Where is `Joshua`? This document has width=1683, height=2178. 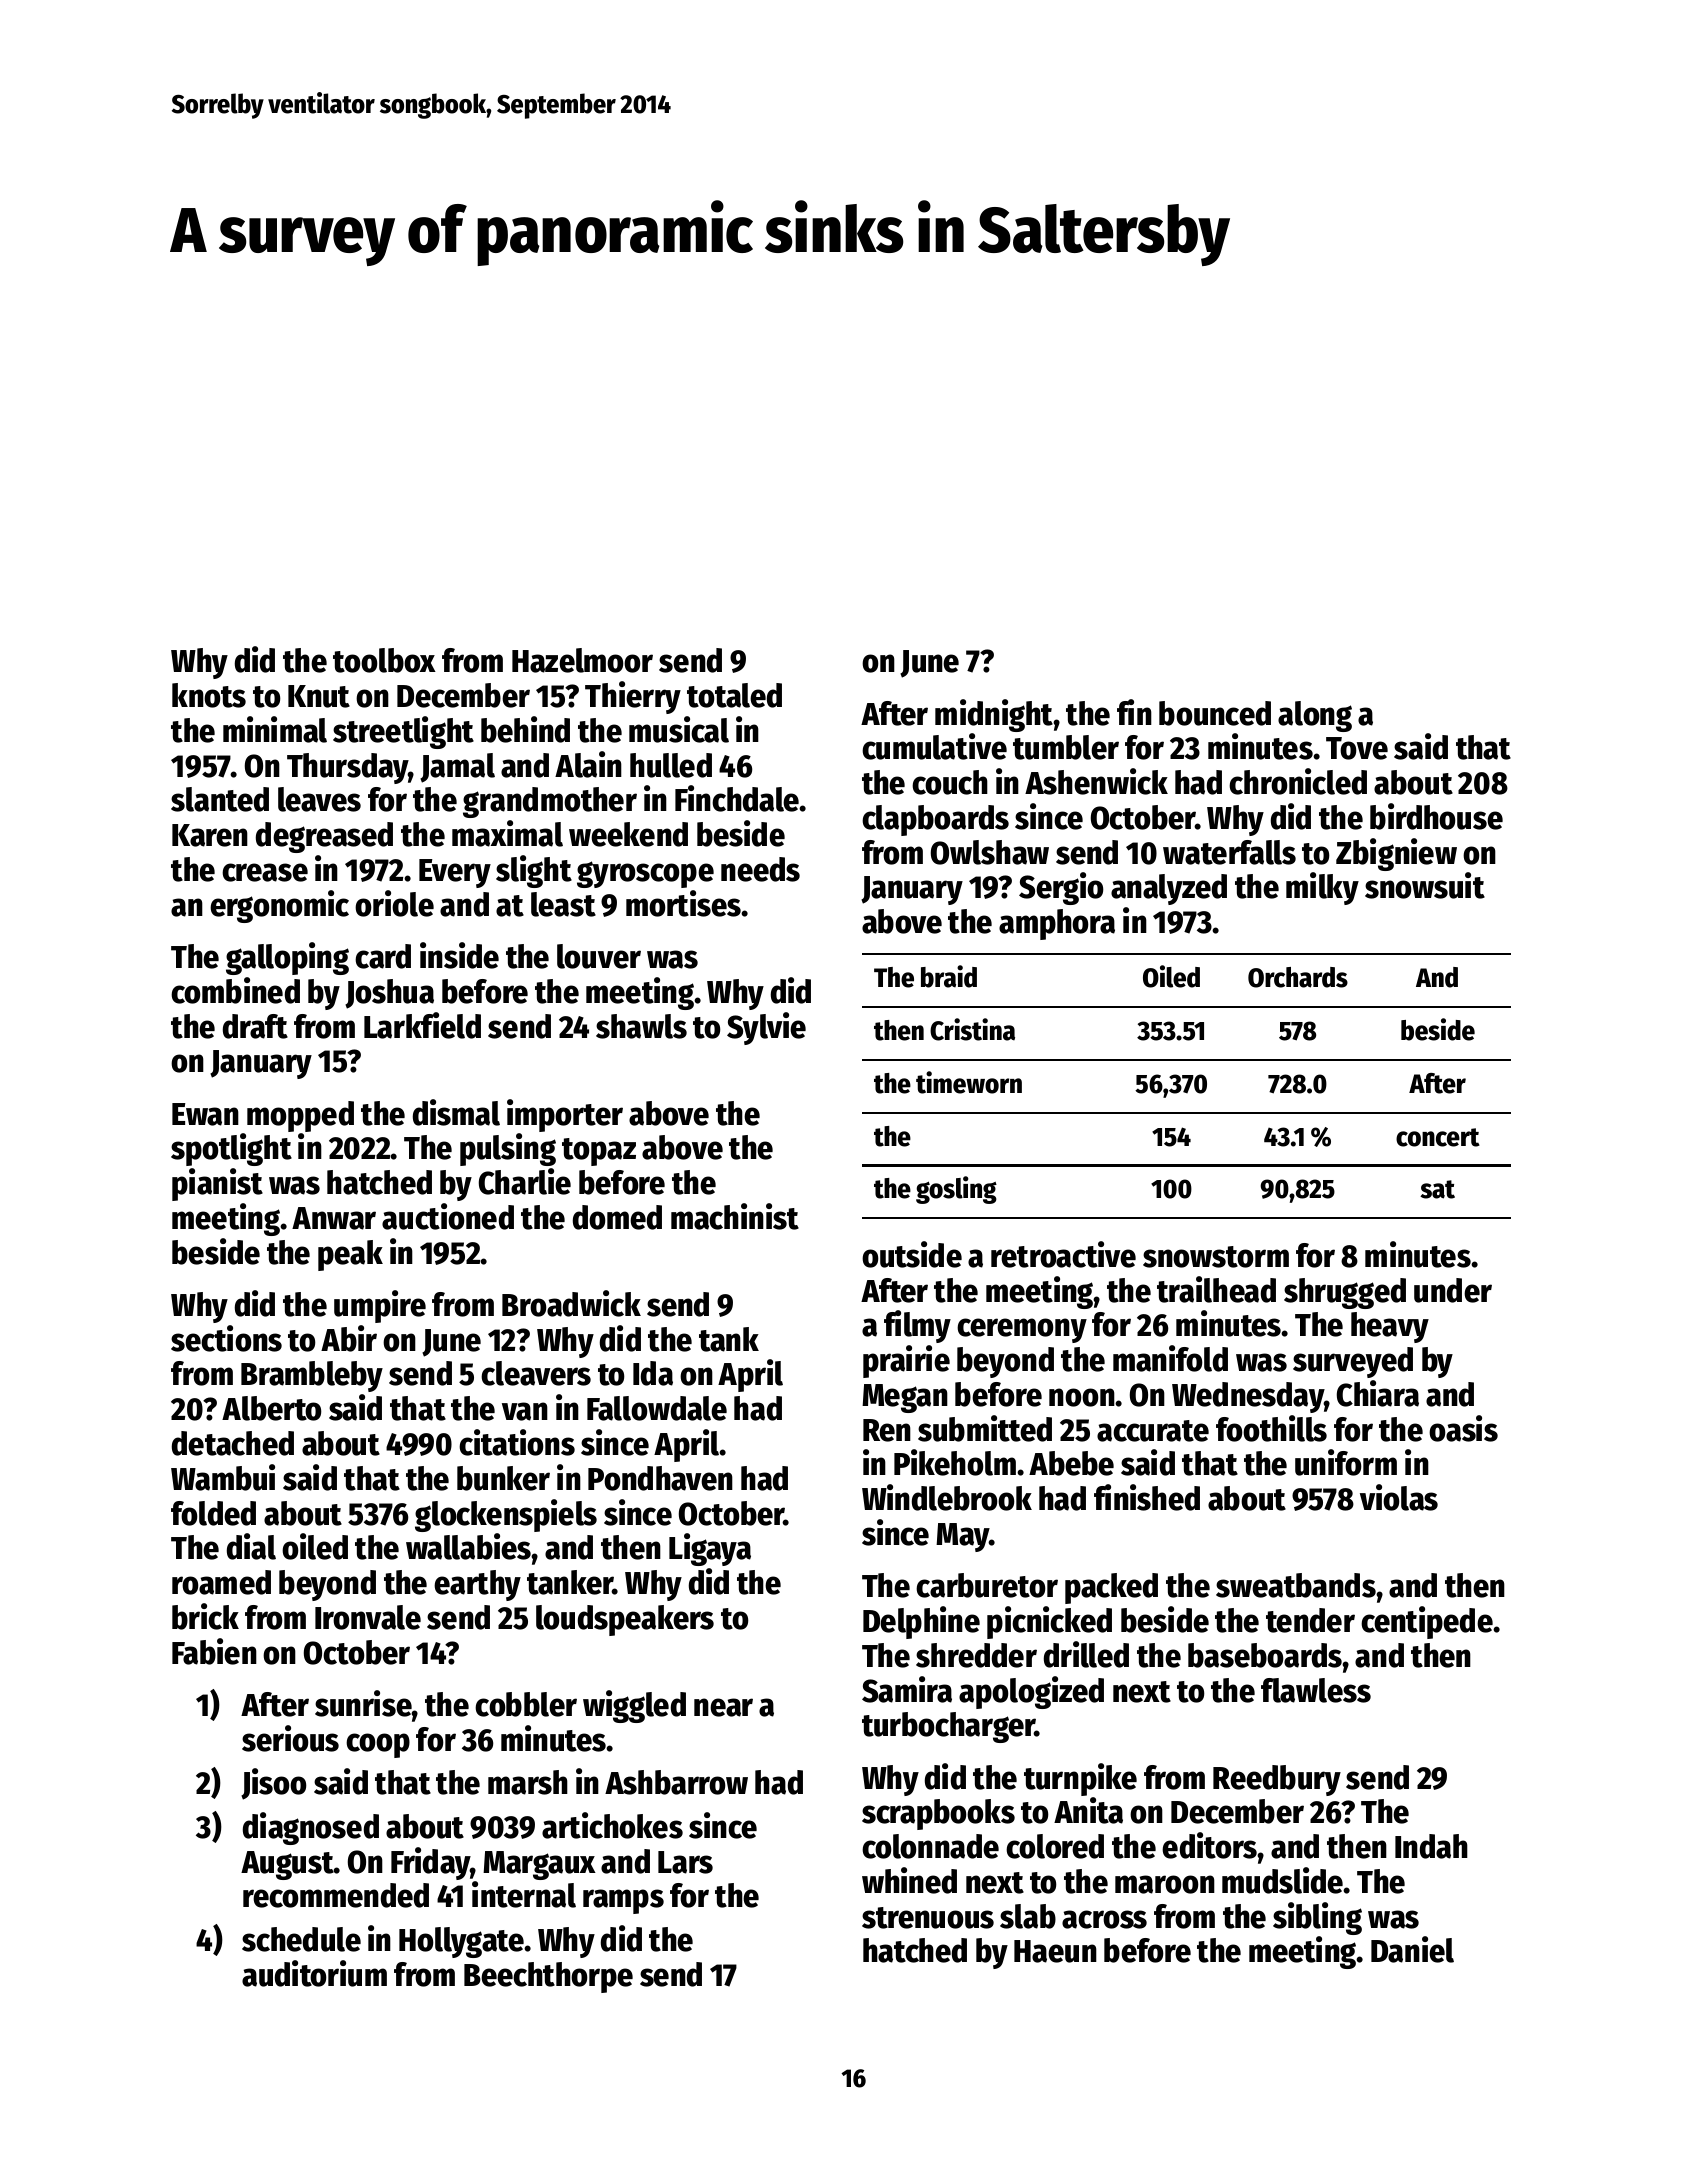 Joshua is located at coordinates (389, 994).
